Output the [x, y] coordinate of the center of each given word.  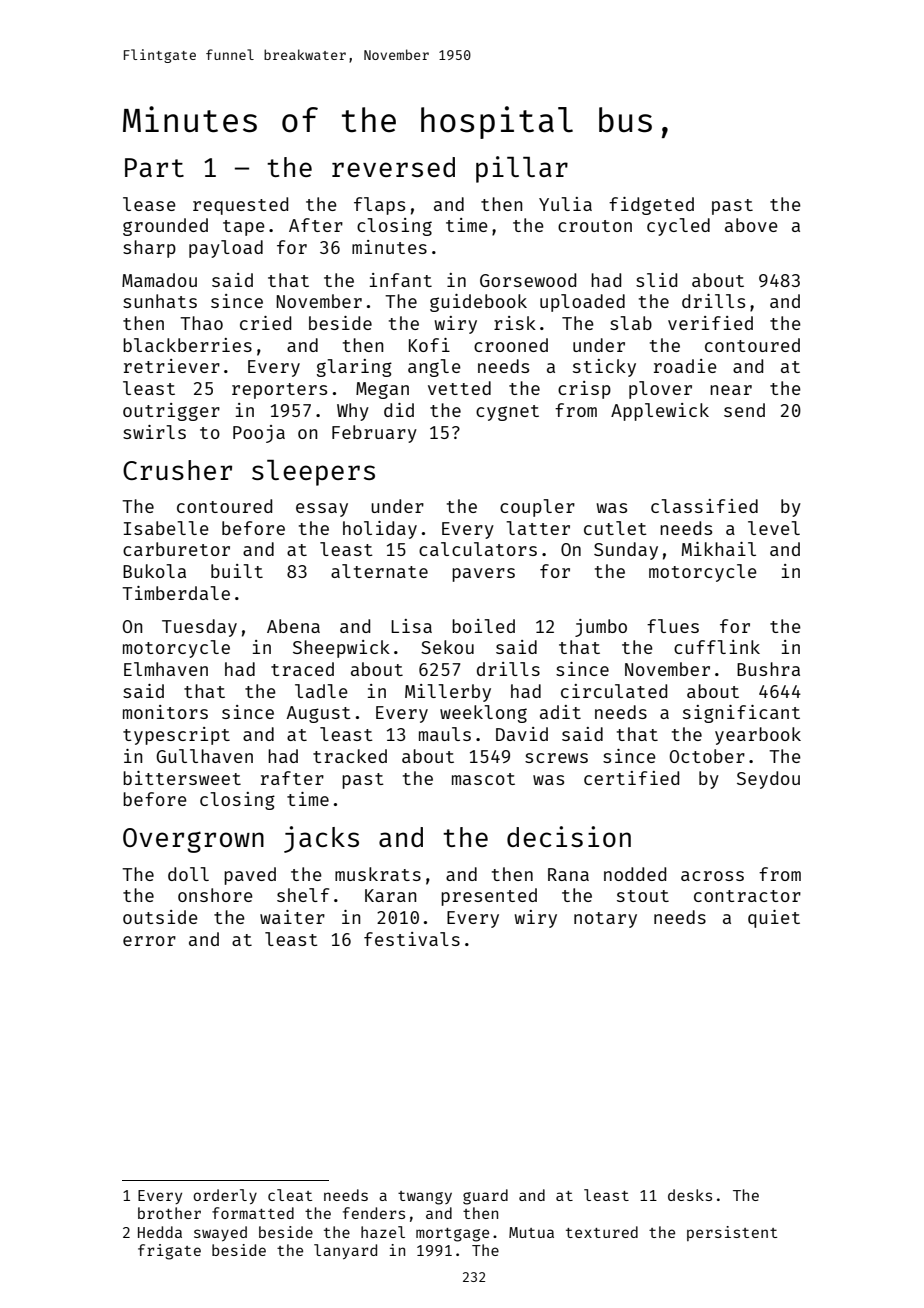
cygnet [507, 413]
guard [485, 1197]
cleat [290, 1195]
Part [154, 167]
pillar [522, 169]
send [744, 410]
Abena [293, 626]
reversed [393, 167]
